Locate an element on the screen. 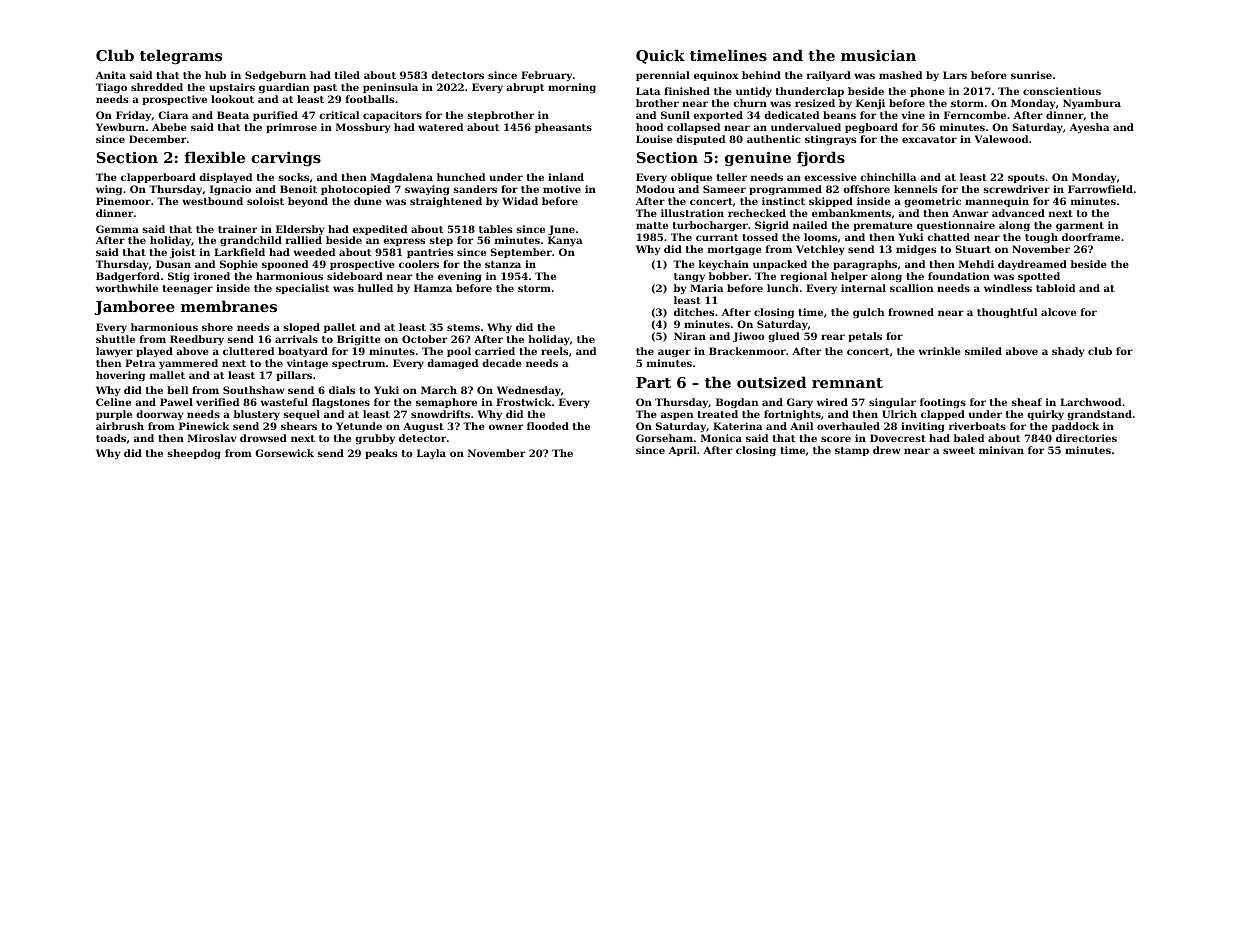 The image size is (1233, 952). alcove is located at coordinates (1058, 312).
